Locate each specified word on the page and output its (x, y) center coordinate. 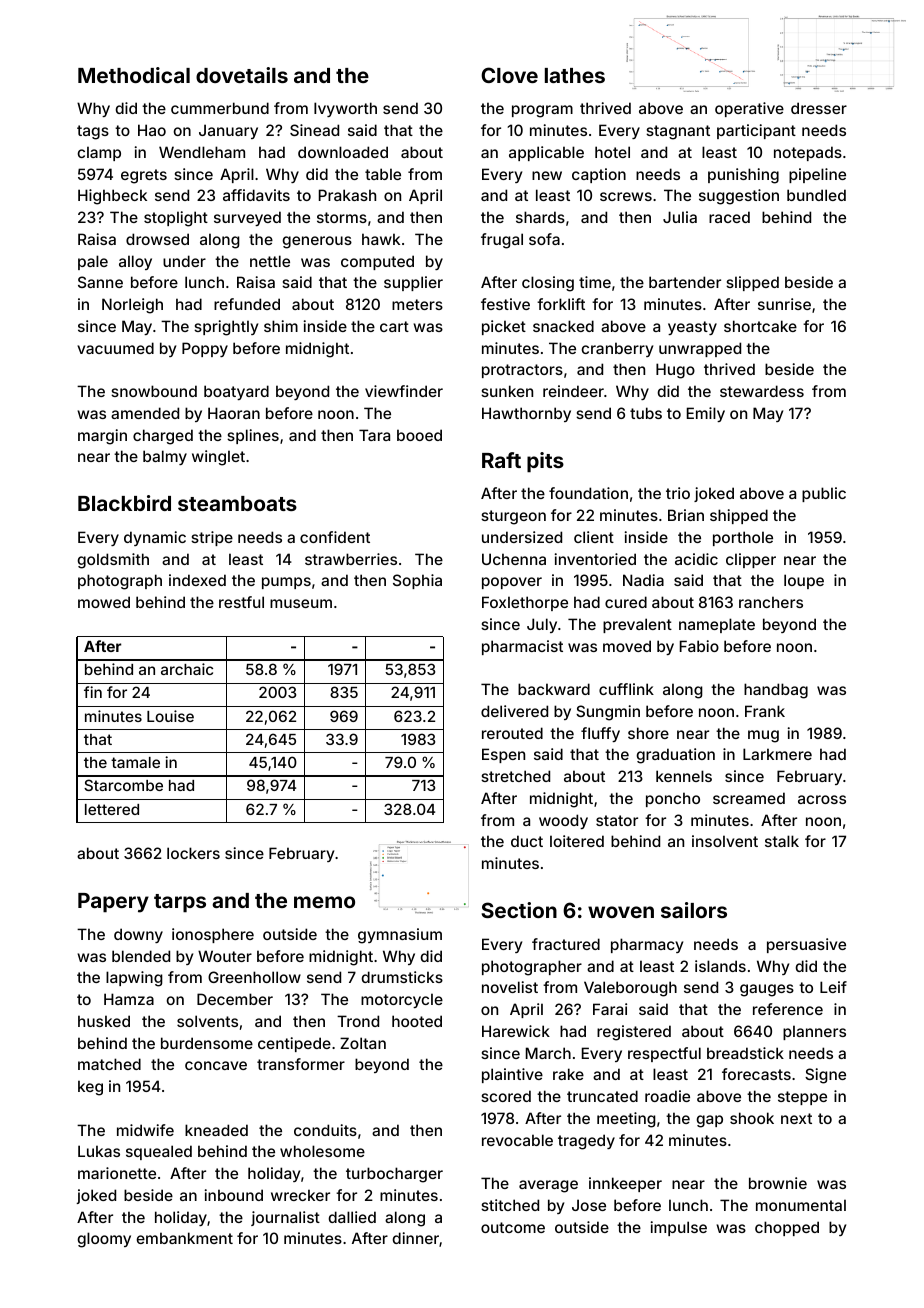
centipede (294, 1044)
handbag (776, 691)
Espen (503, 755)
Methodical (134, 75)
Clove (509, 75)
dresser (819, 108)
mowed (104, 602)
